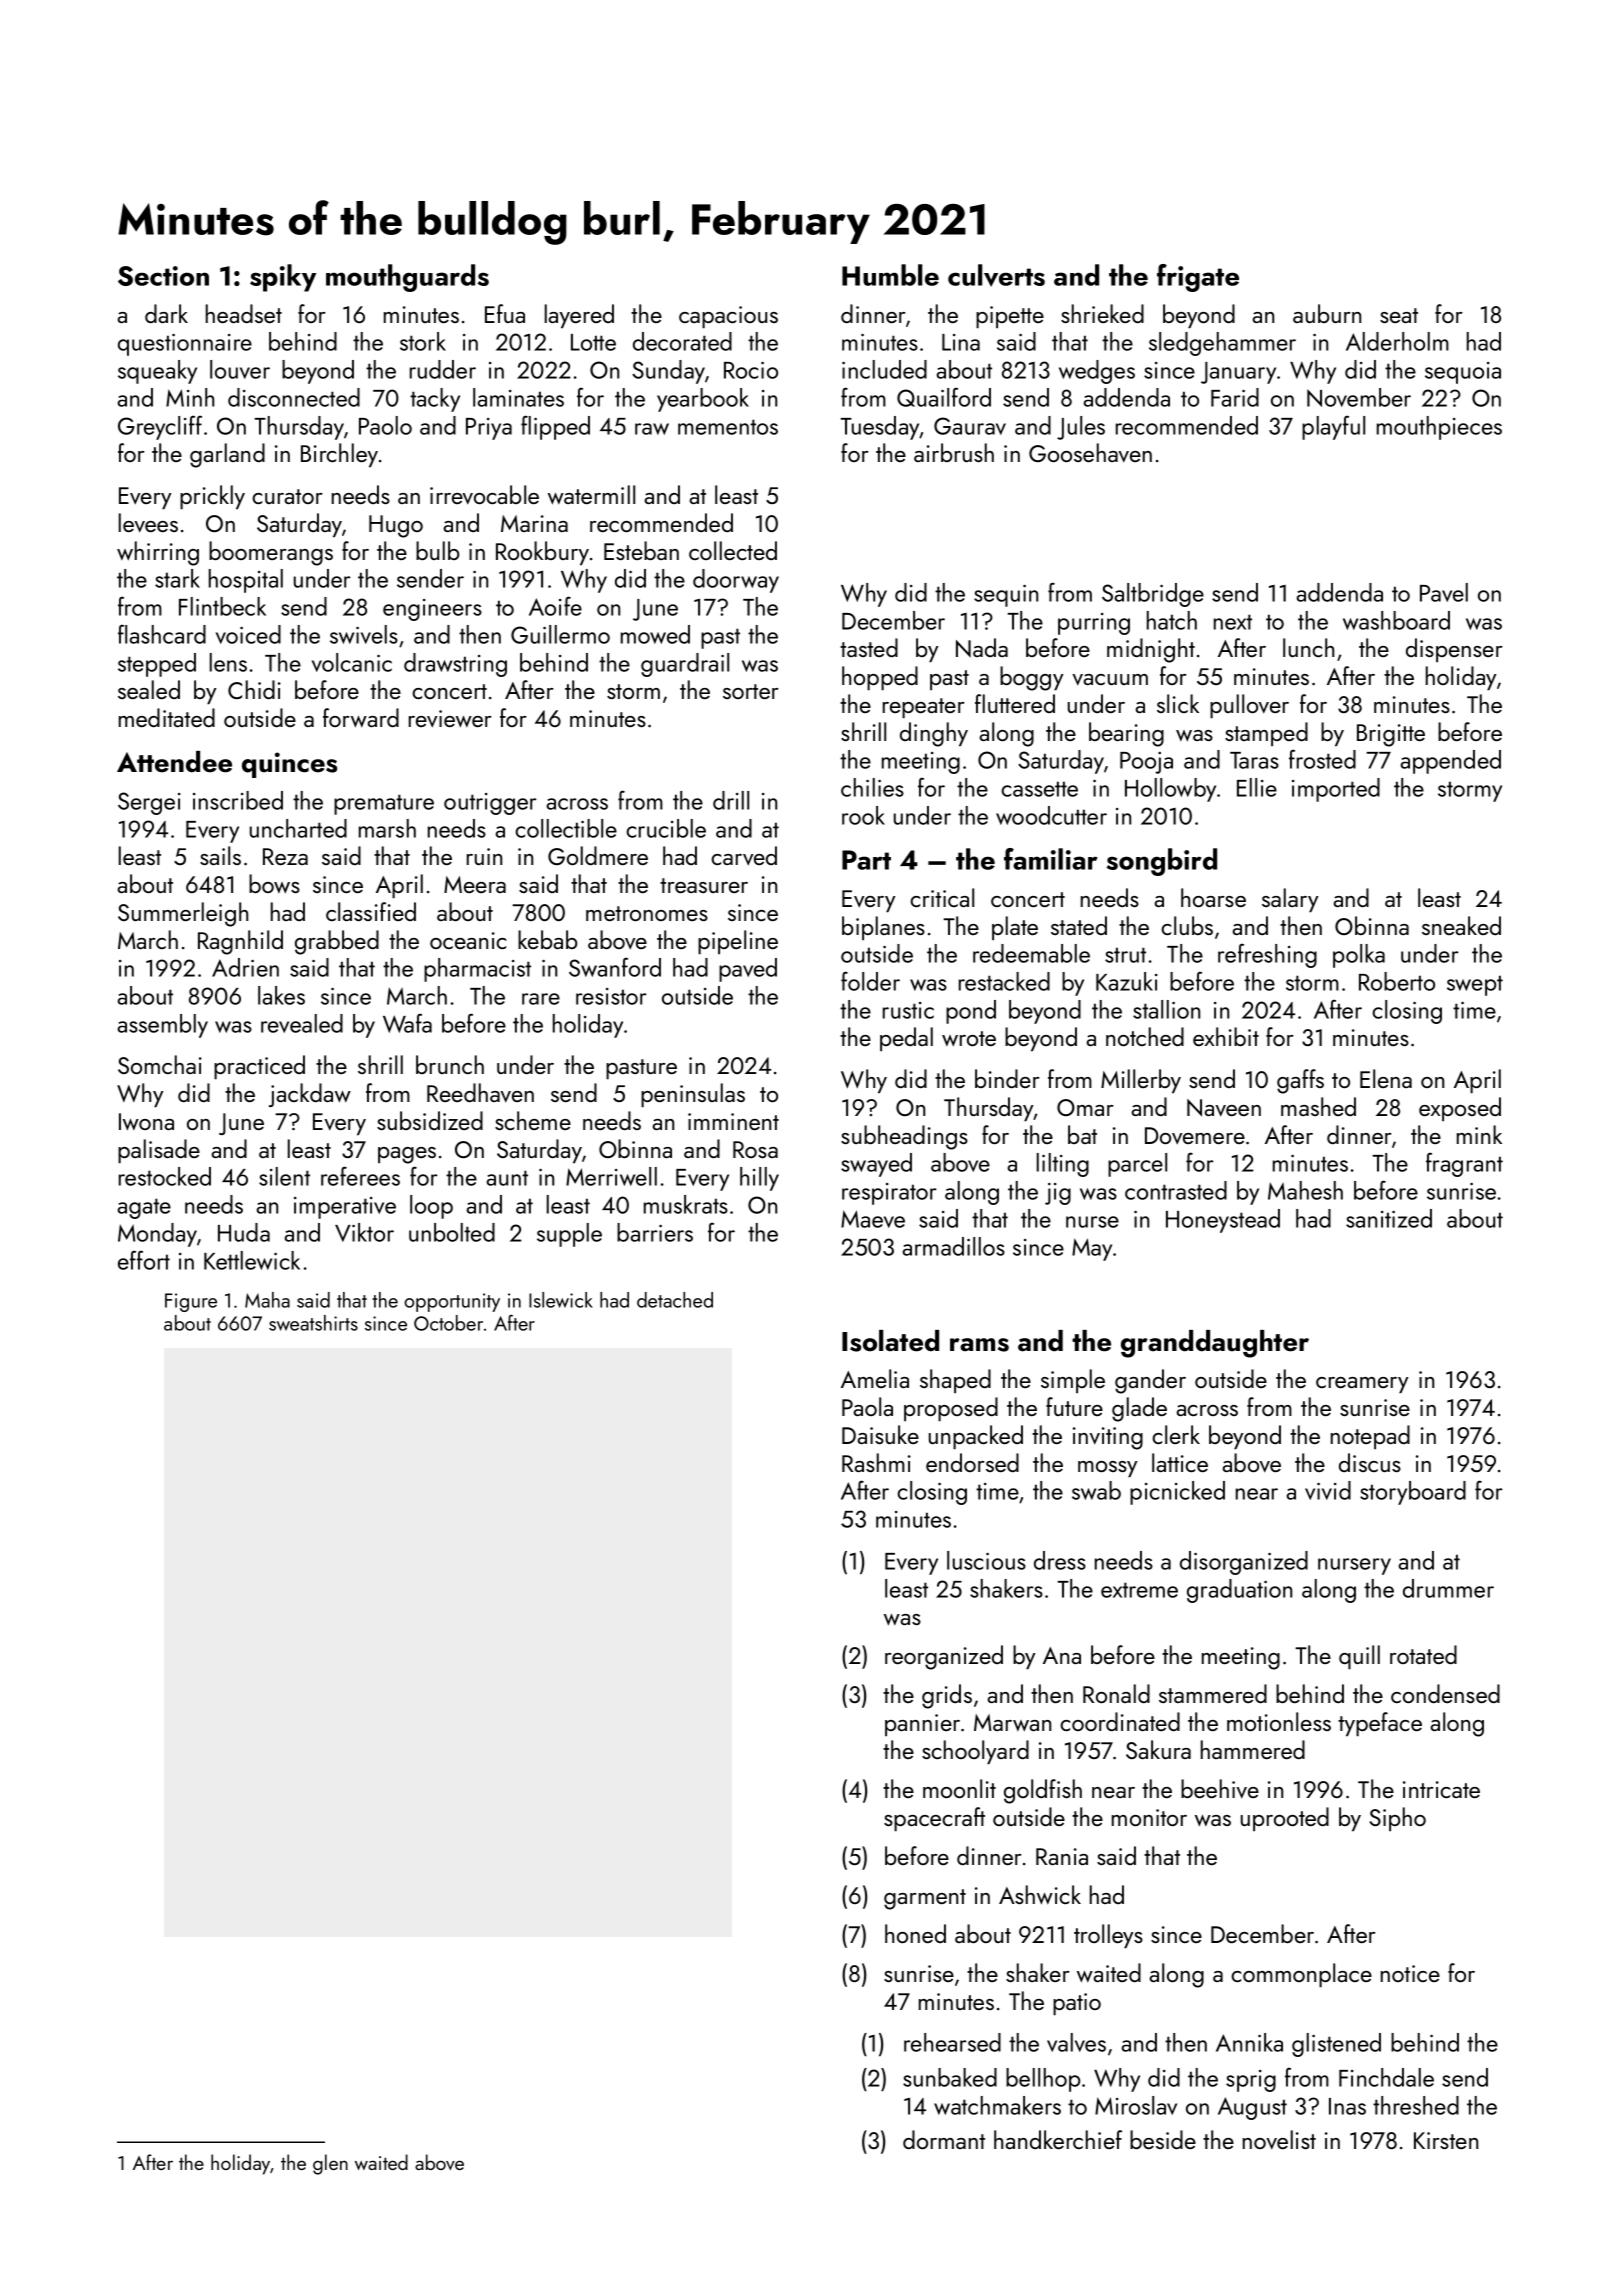  I want to click on January, so click(1238, 373).
